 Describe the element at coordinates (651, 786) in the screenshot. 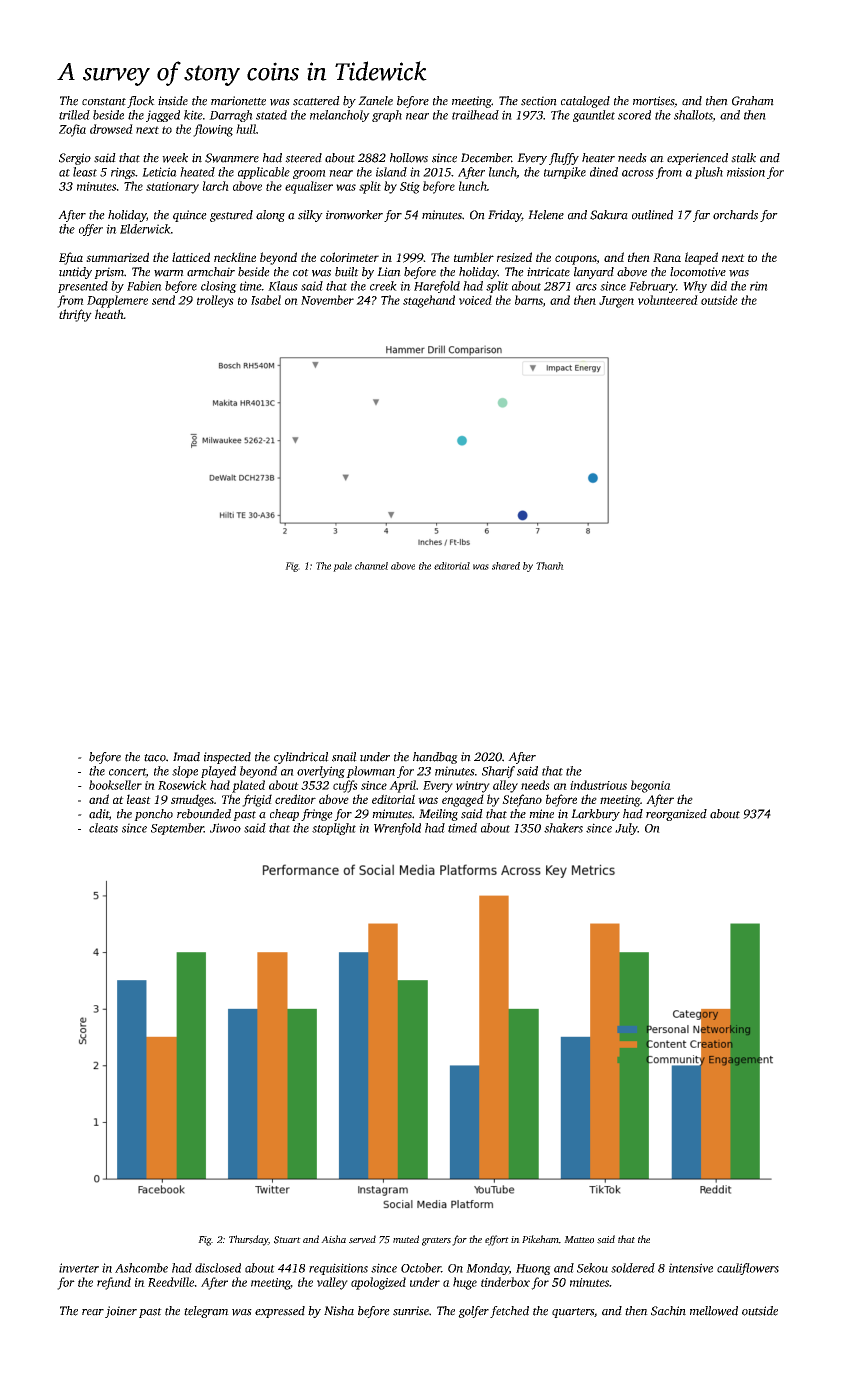

I see `begonia` at that location.
